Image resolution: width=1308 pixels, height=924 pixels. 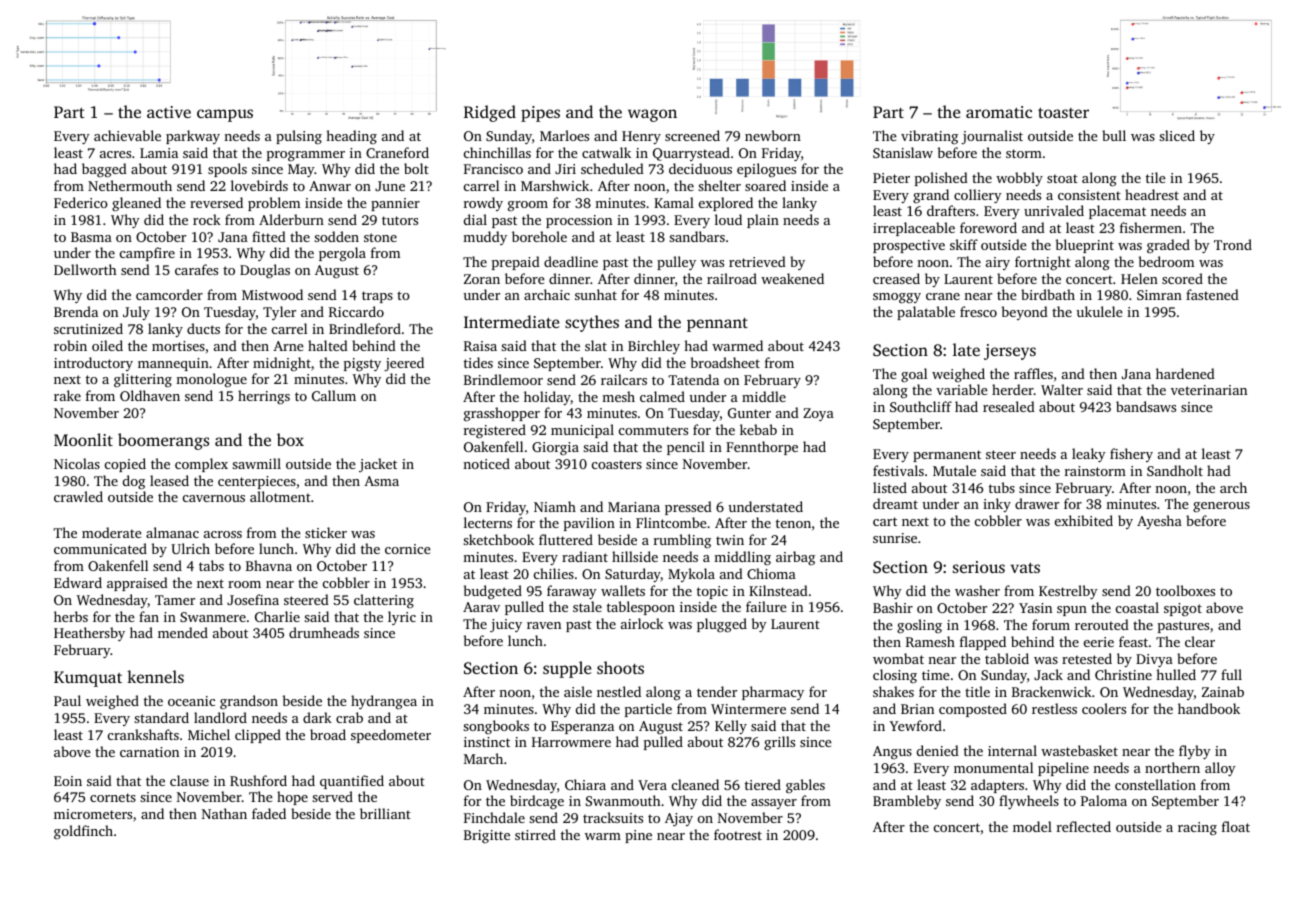 I want to click on goldfinch, so click(x=83, y=832).
